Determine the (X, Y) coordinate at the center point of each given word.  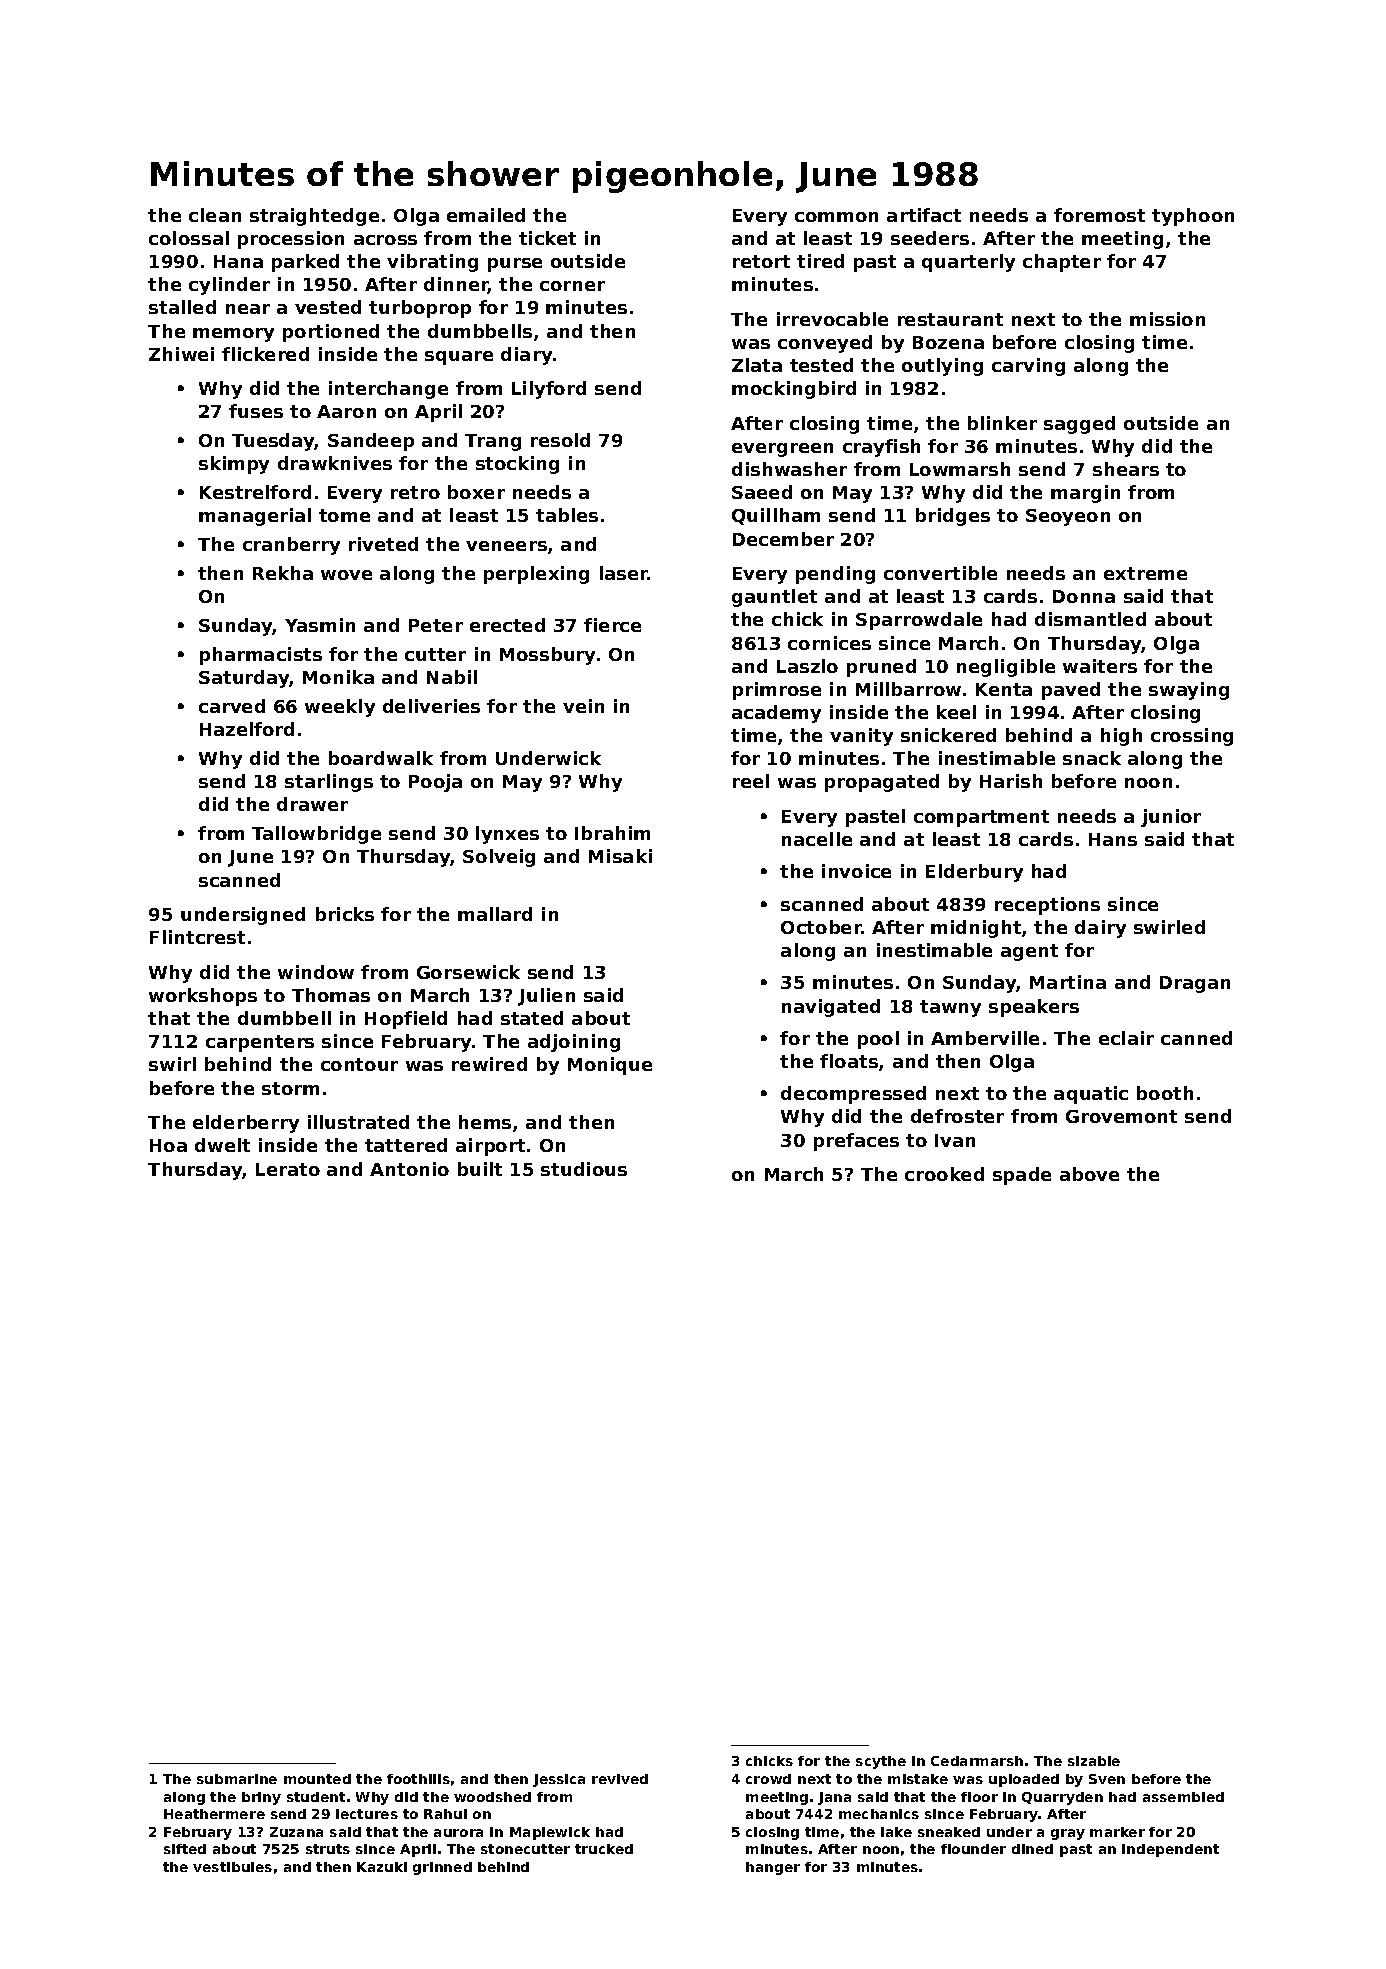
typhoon (1193, 217)
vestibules (232, 1867)
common (836, 217)
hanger (773, 1868)
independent (1170, 1850)
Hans (1113, 839)
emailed (486, 215)
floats (849, 1061)
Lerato (288, 1169)
